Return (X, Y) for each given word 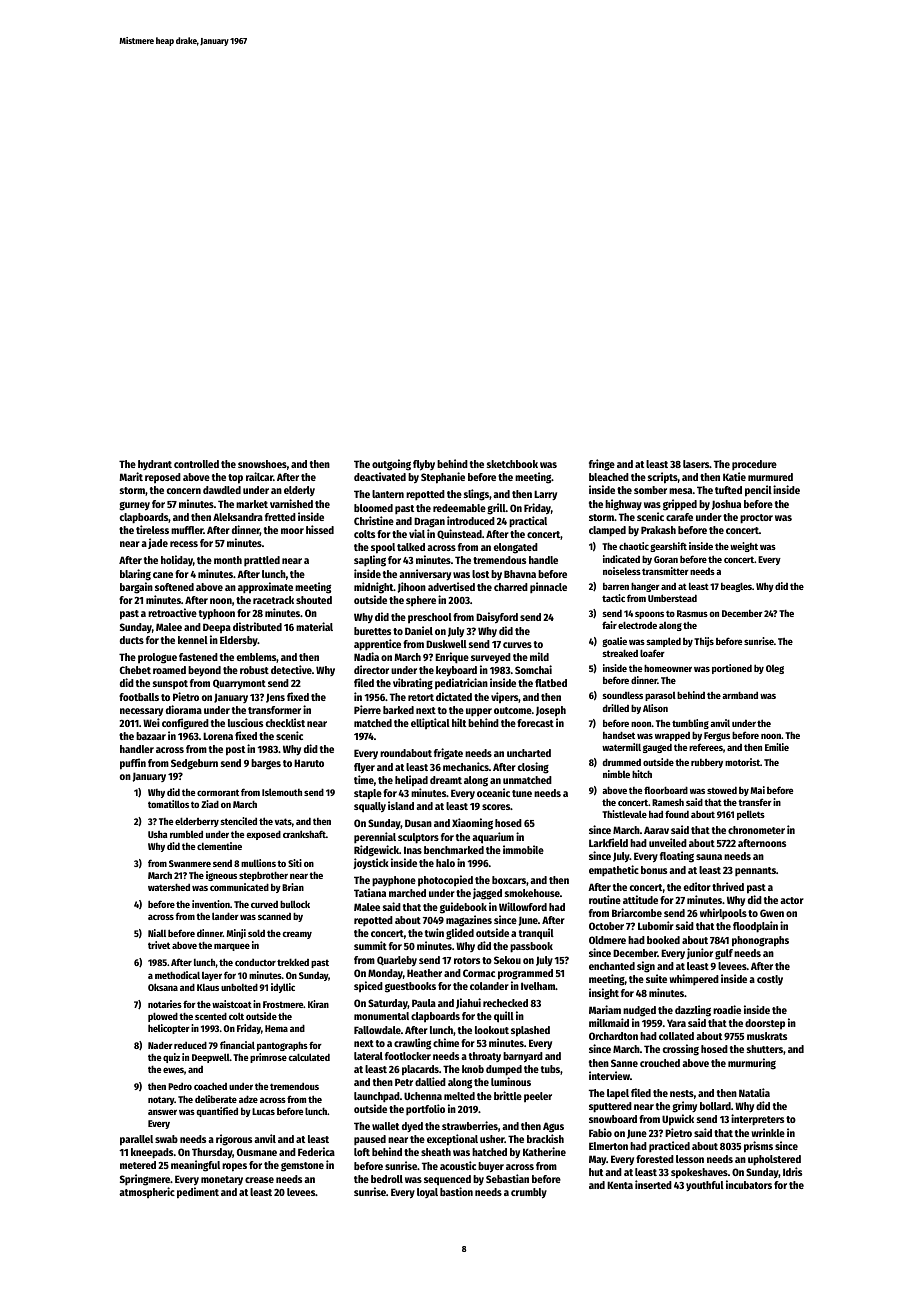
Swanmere (190, 863)
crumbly (529, 1193)
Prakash (658, 530)
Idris (792, 1171)
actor (792, 900)
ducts (132, 640)
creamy (297, 935)
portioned (732, 669)
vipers (505, 697)
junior (700, 953)
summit (370, 945)
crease (259, 1180)
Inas (413, 850)
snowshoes (262, 464)
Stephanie (443, 478)
